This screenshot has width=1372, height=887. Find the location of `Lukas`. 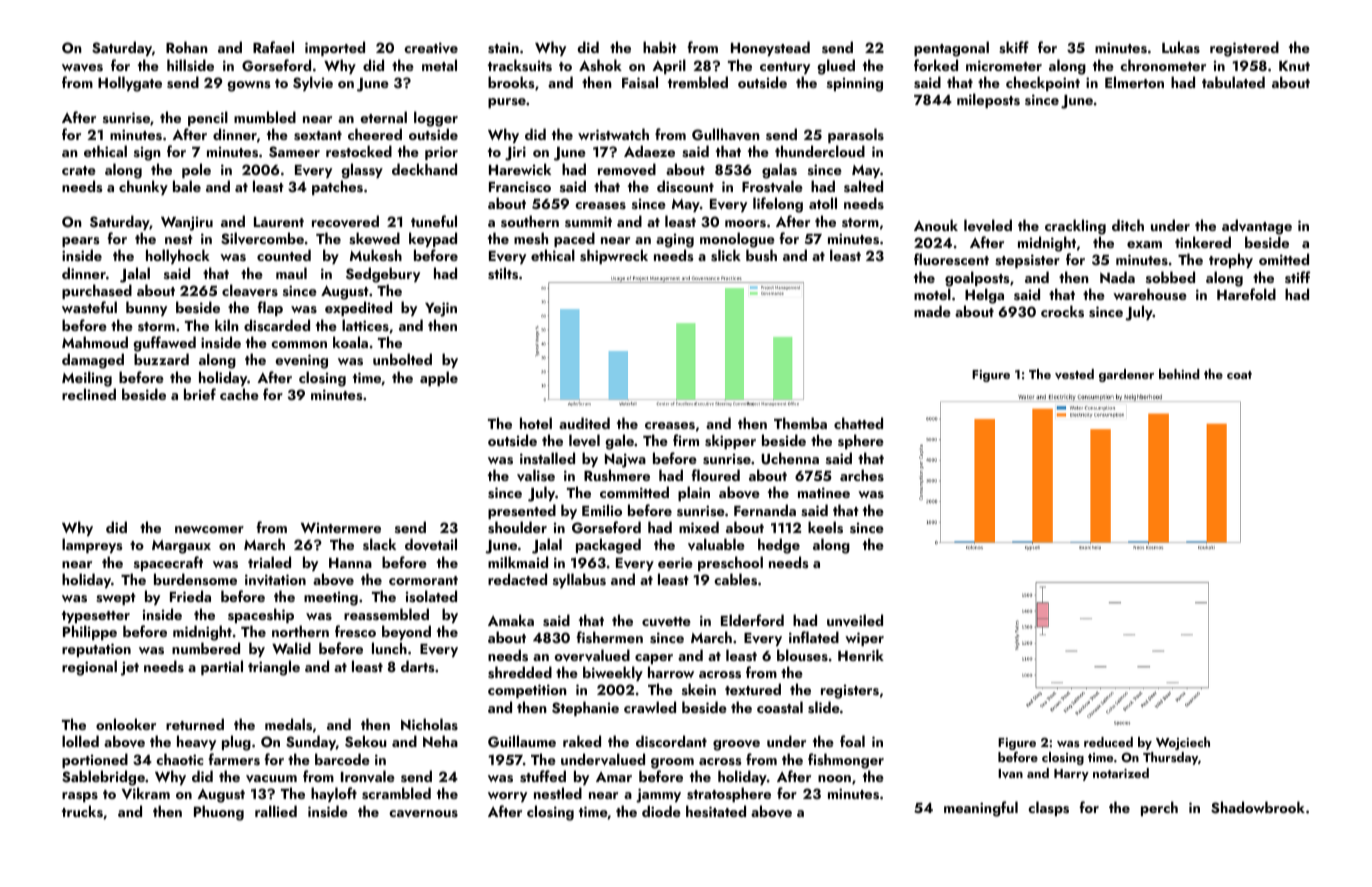

Lukas is located at coordinates (1181, 47).
